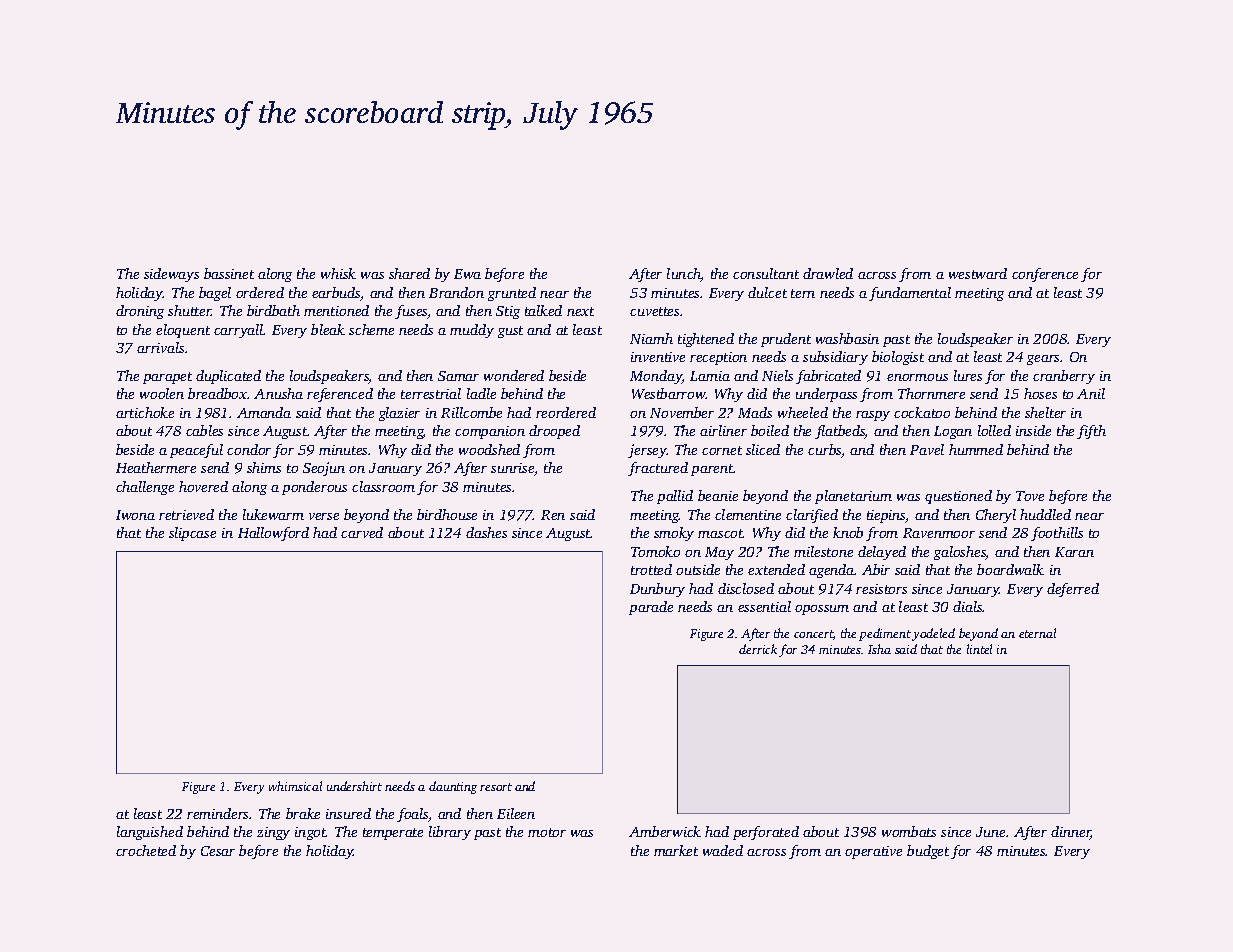  Describe the element at coordinates (273, 534) in the page. I see `Hallowford` at that location.
